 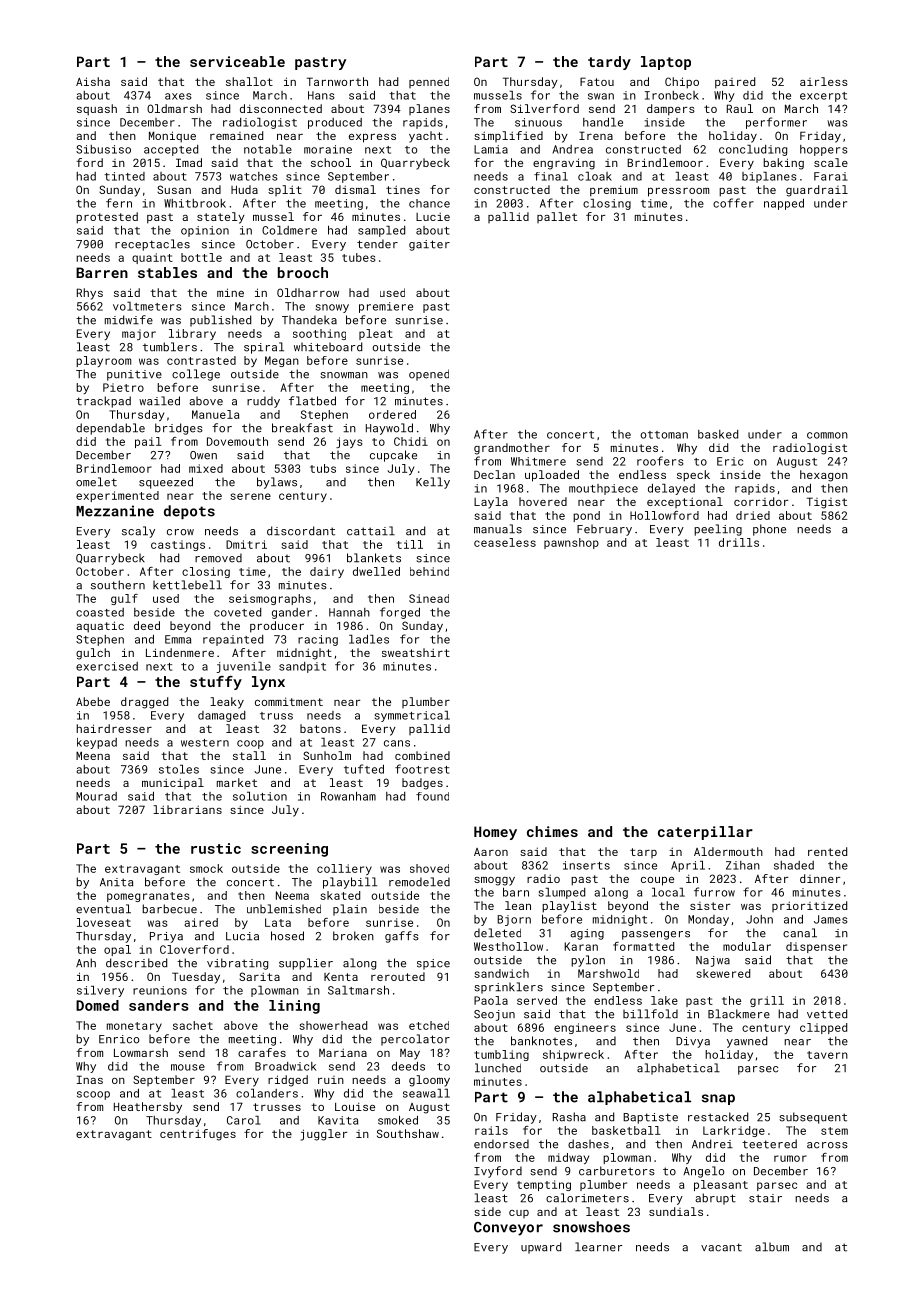 I want to click on Enrico, so click(x=119, y=1039).
